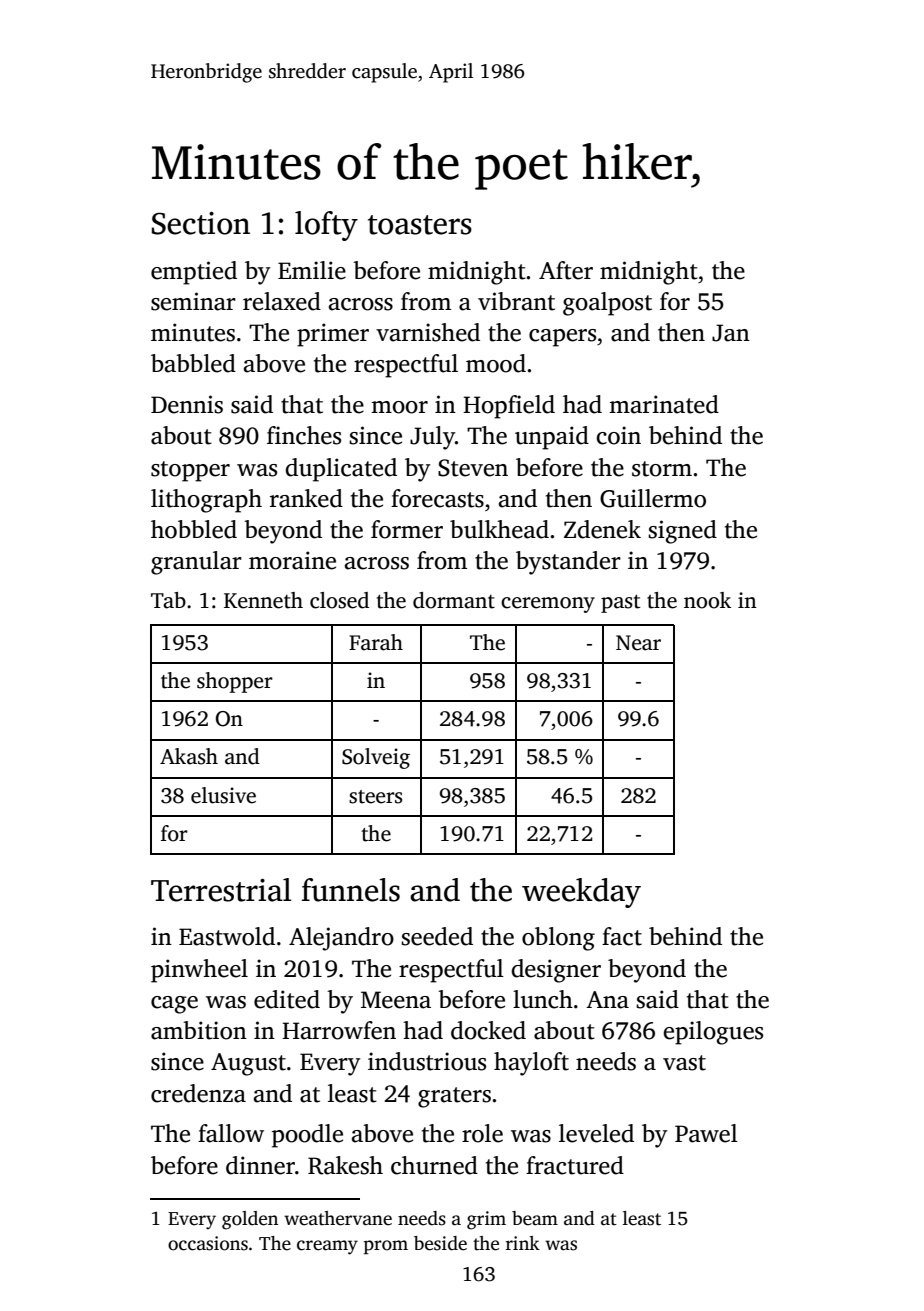 The image size is (924, 1311). I want to click on occasions, so click(208, 1243).
